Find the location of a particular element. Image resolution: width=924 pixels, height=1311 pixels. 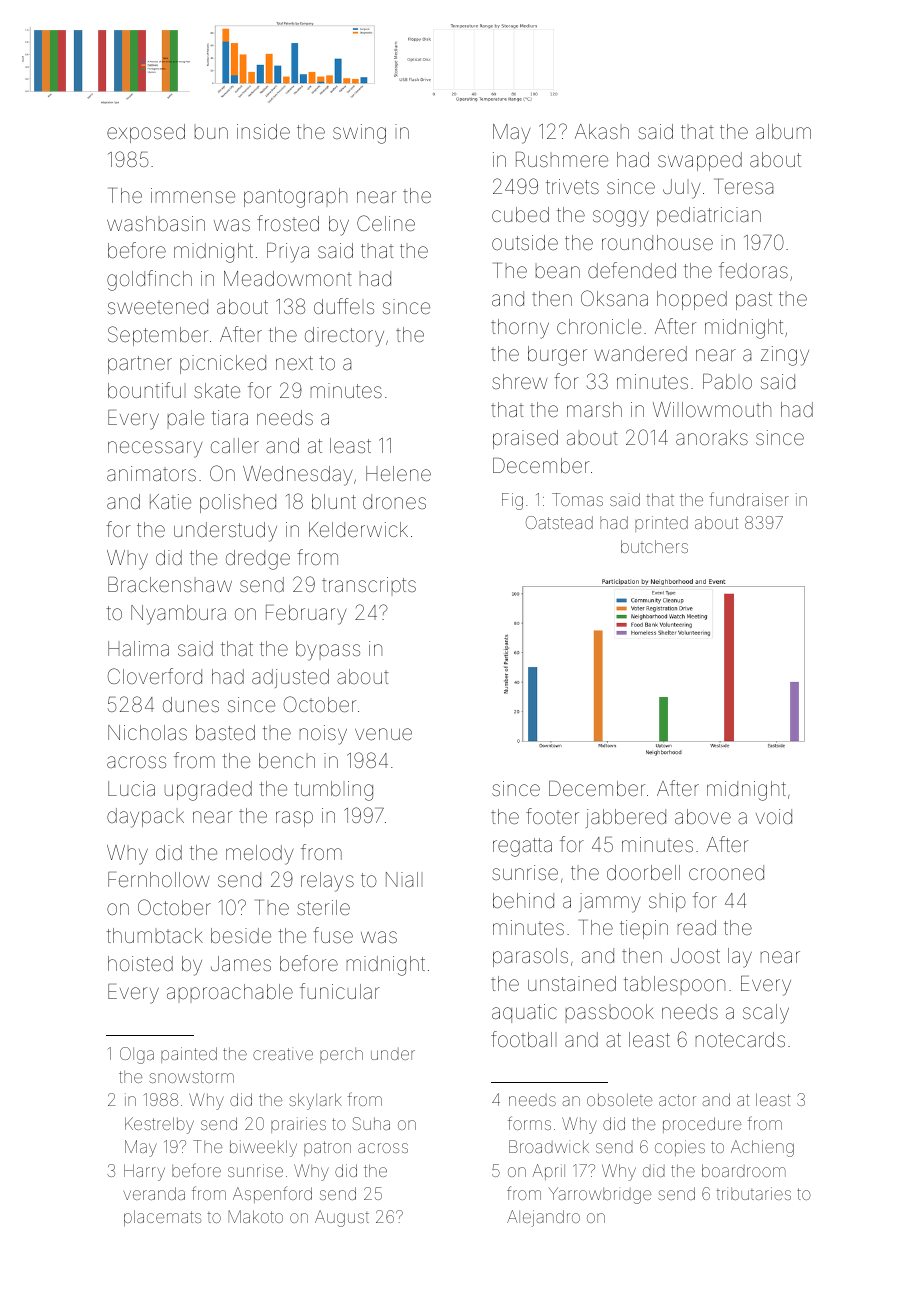

veranda is located at coordinates (154, 1193).
